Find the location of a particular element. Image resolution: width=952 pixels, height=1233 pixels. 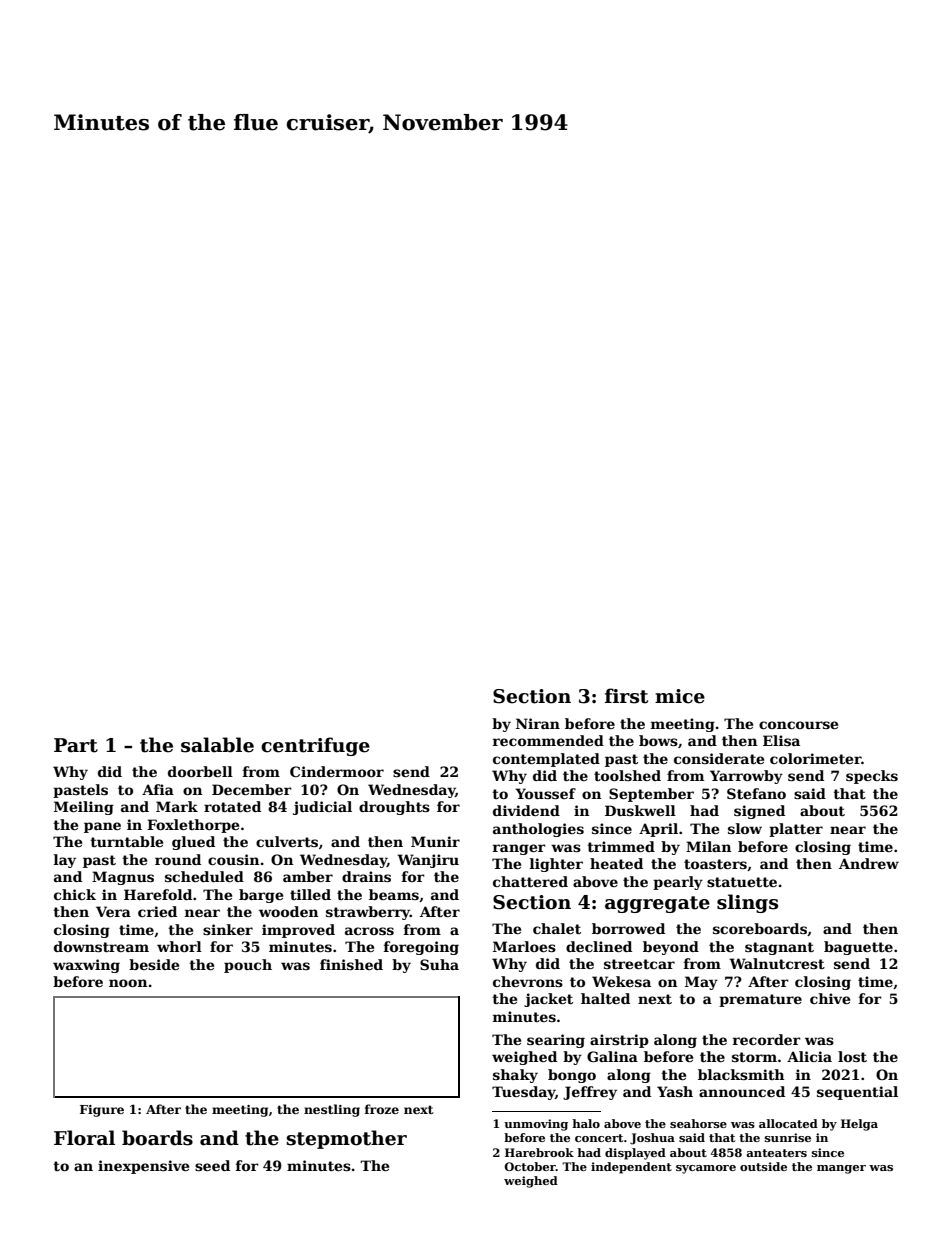

lost is located at coordinates (852, 1056).
